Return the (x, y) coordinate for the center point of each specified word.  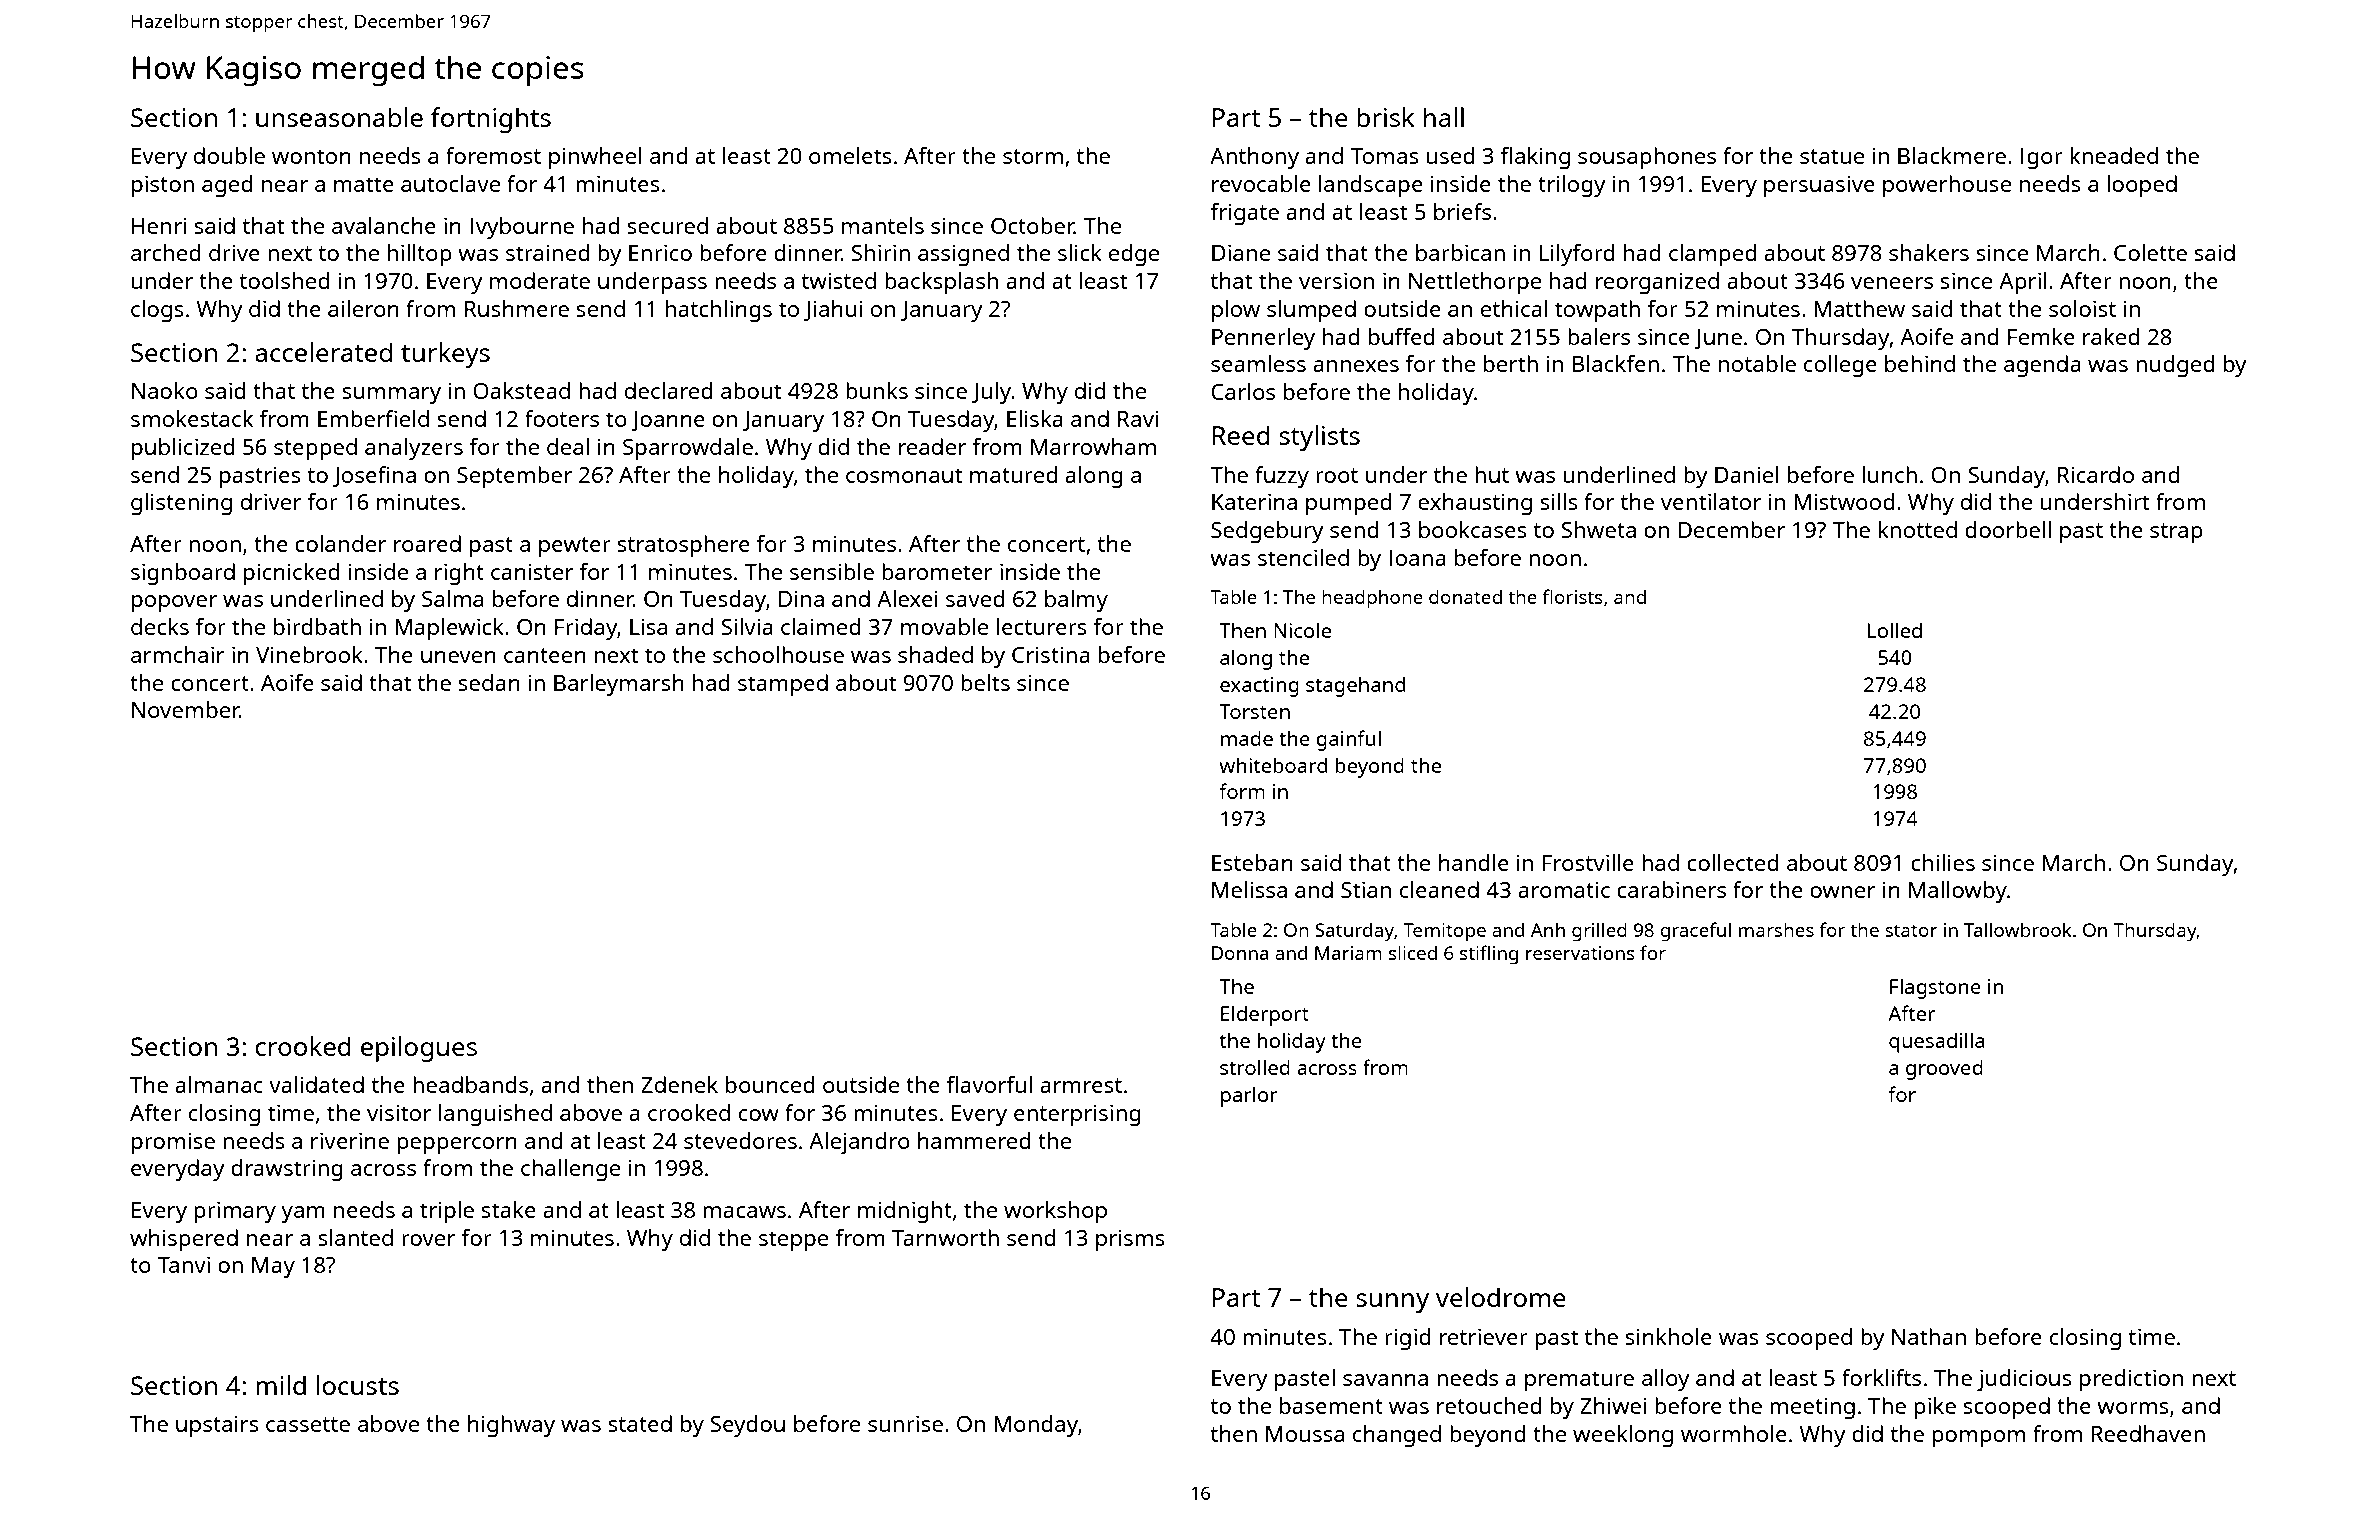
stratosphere (683, 546)
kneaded (2114, 155)
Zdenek (679, 1084)
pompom (1978, 1438)
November (185, 709)
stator (1911, 930)
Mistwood (1844, 501)
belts (985, 682)
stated (640, 1423)
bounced (770, 1084)
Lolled (1895, 630)
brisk (1386, 117)
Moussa (1305, 1434)
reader (932, 446)
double (229, 155)
